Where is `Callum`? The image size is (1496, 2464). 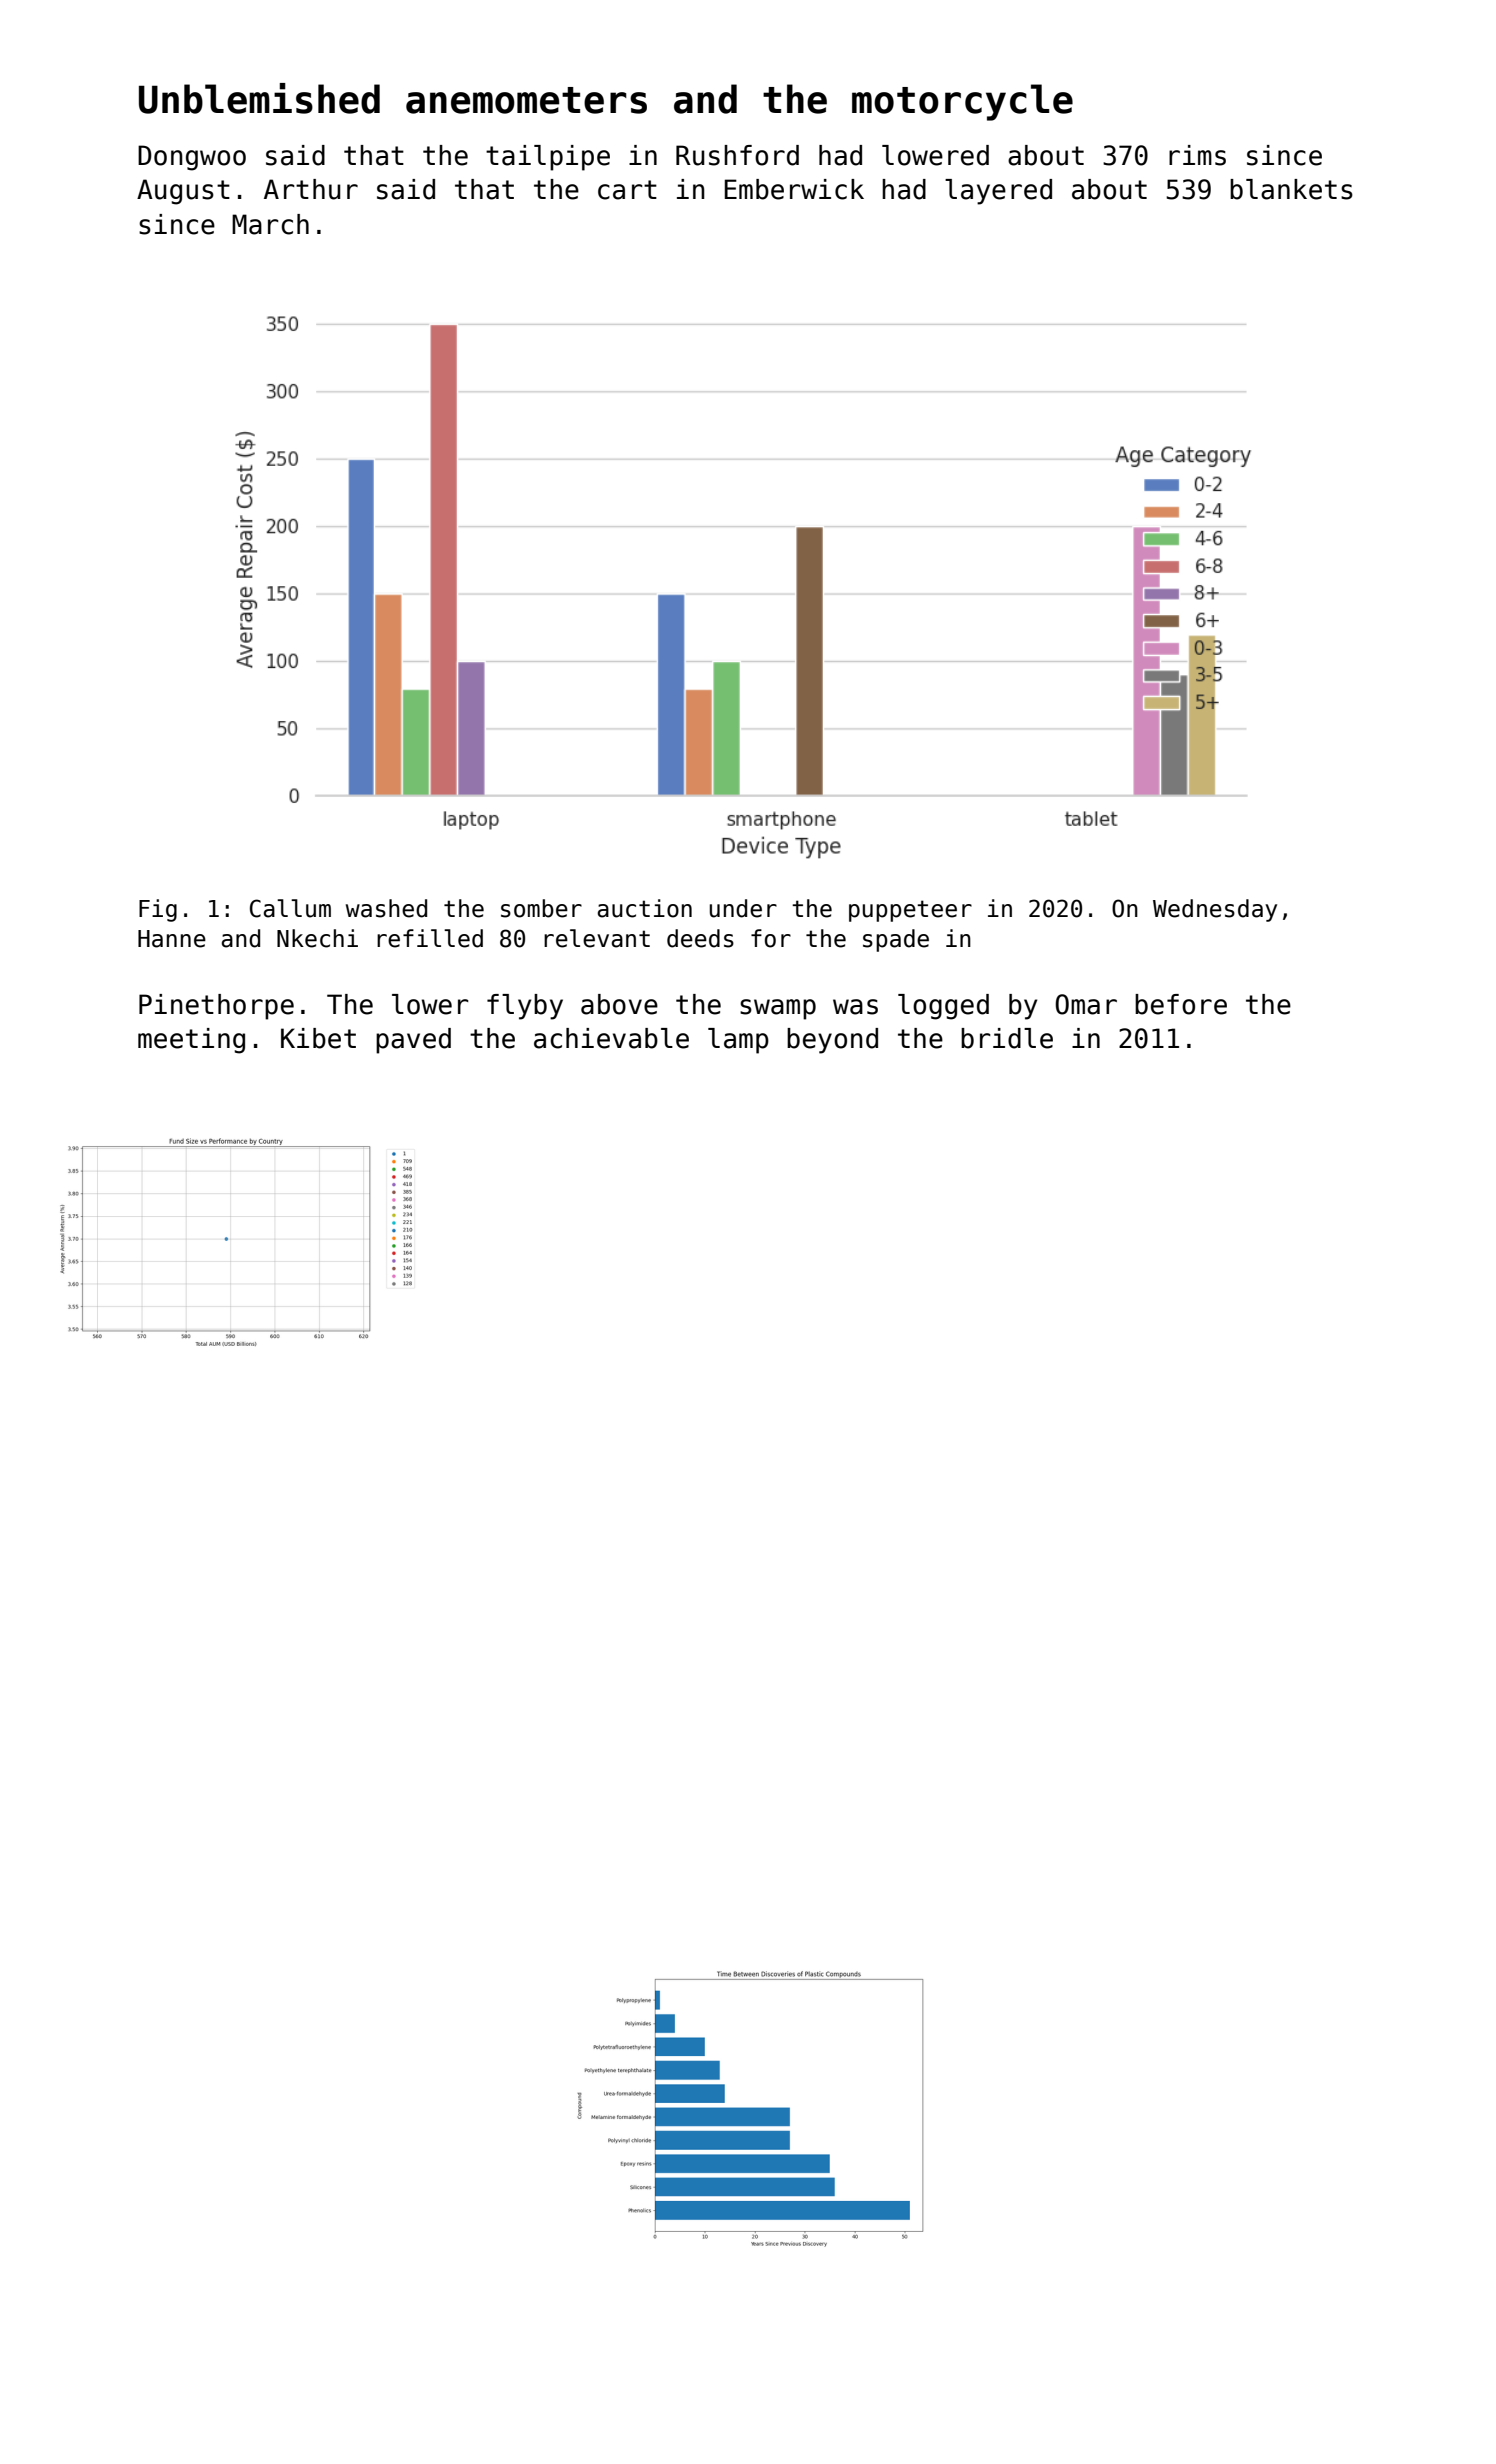
Callum is located at coordinates (290, 908).
